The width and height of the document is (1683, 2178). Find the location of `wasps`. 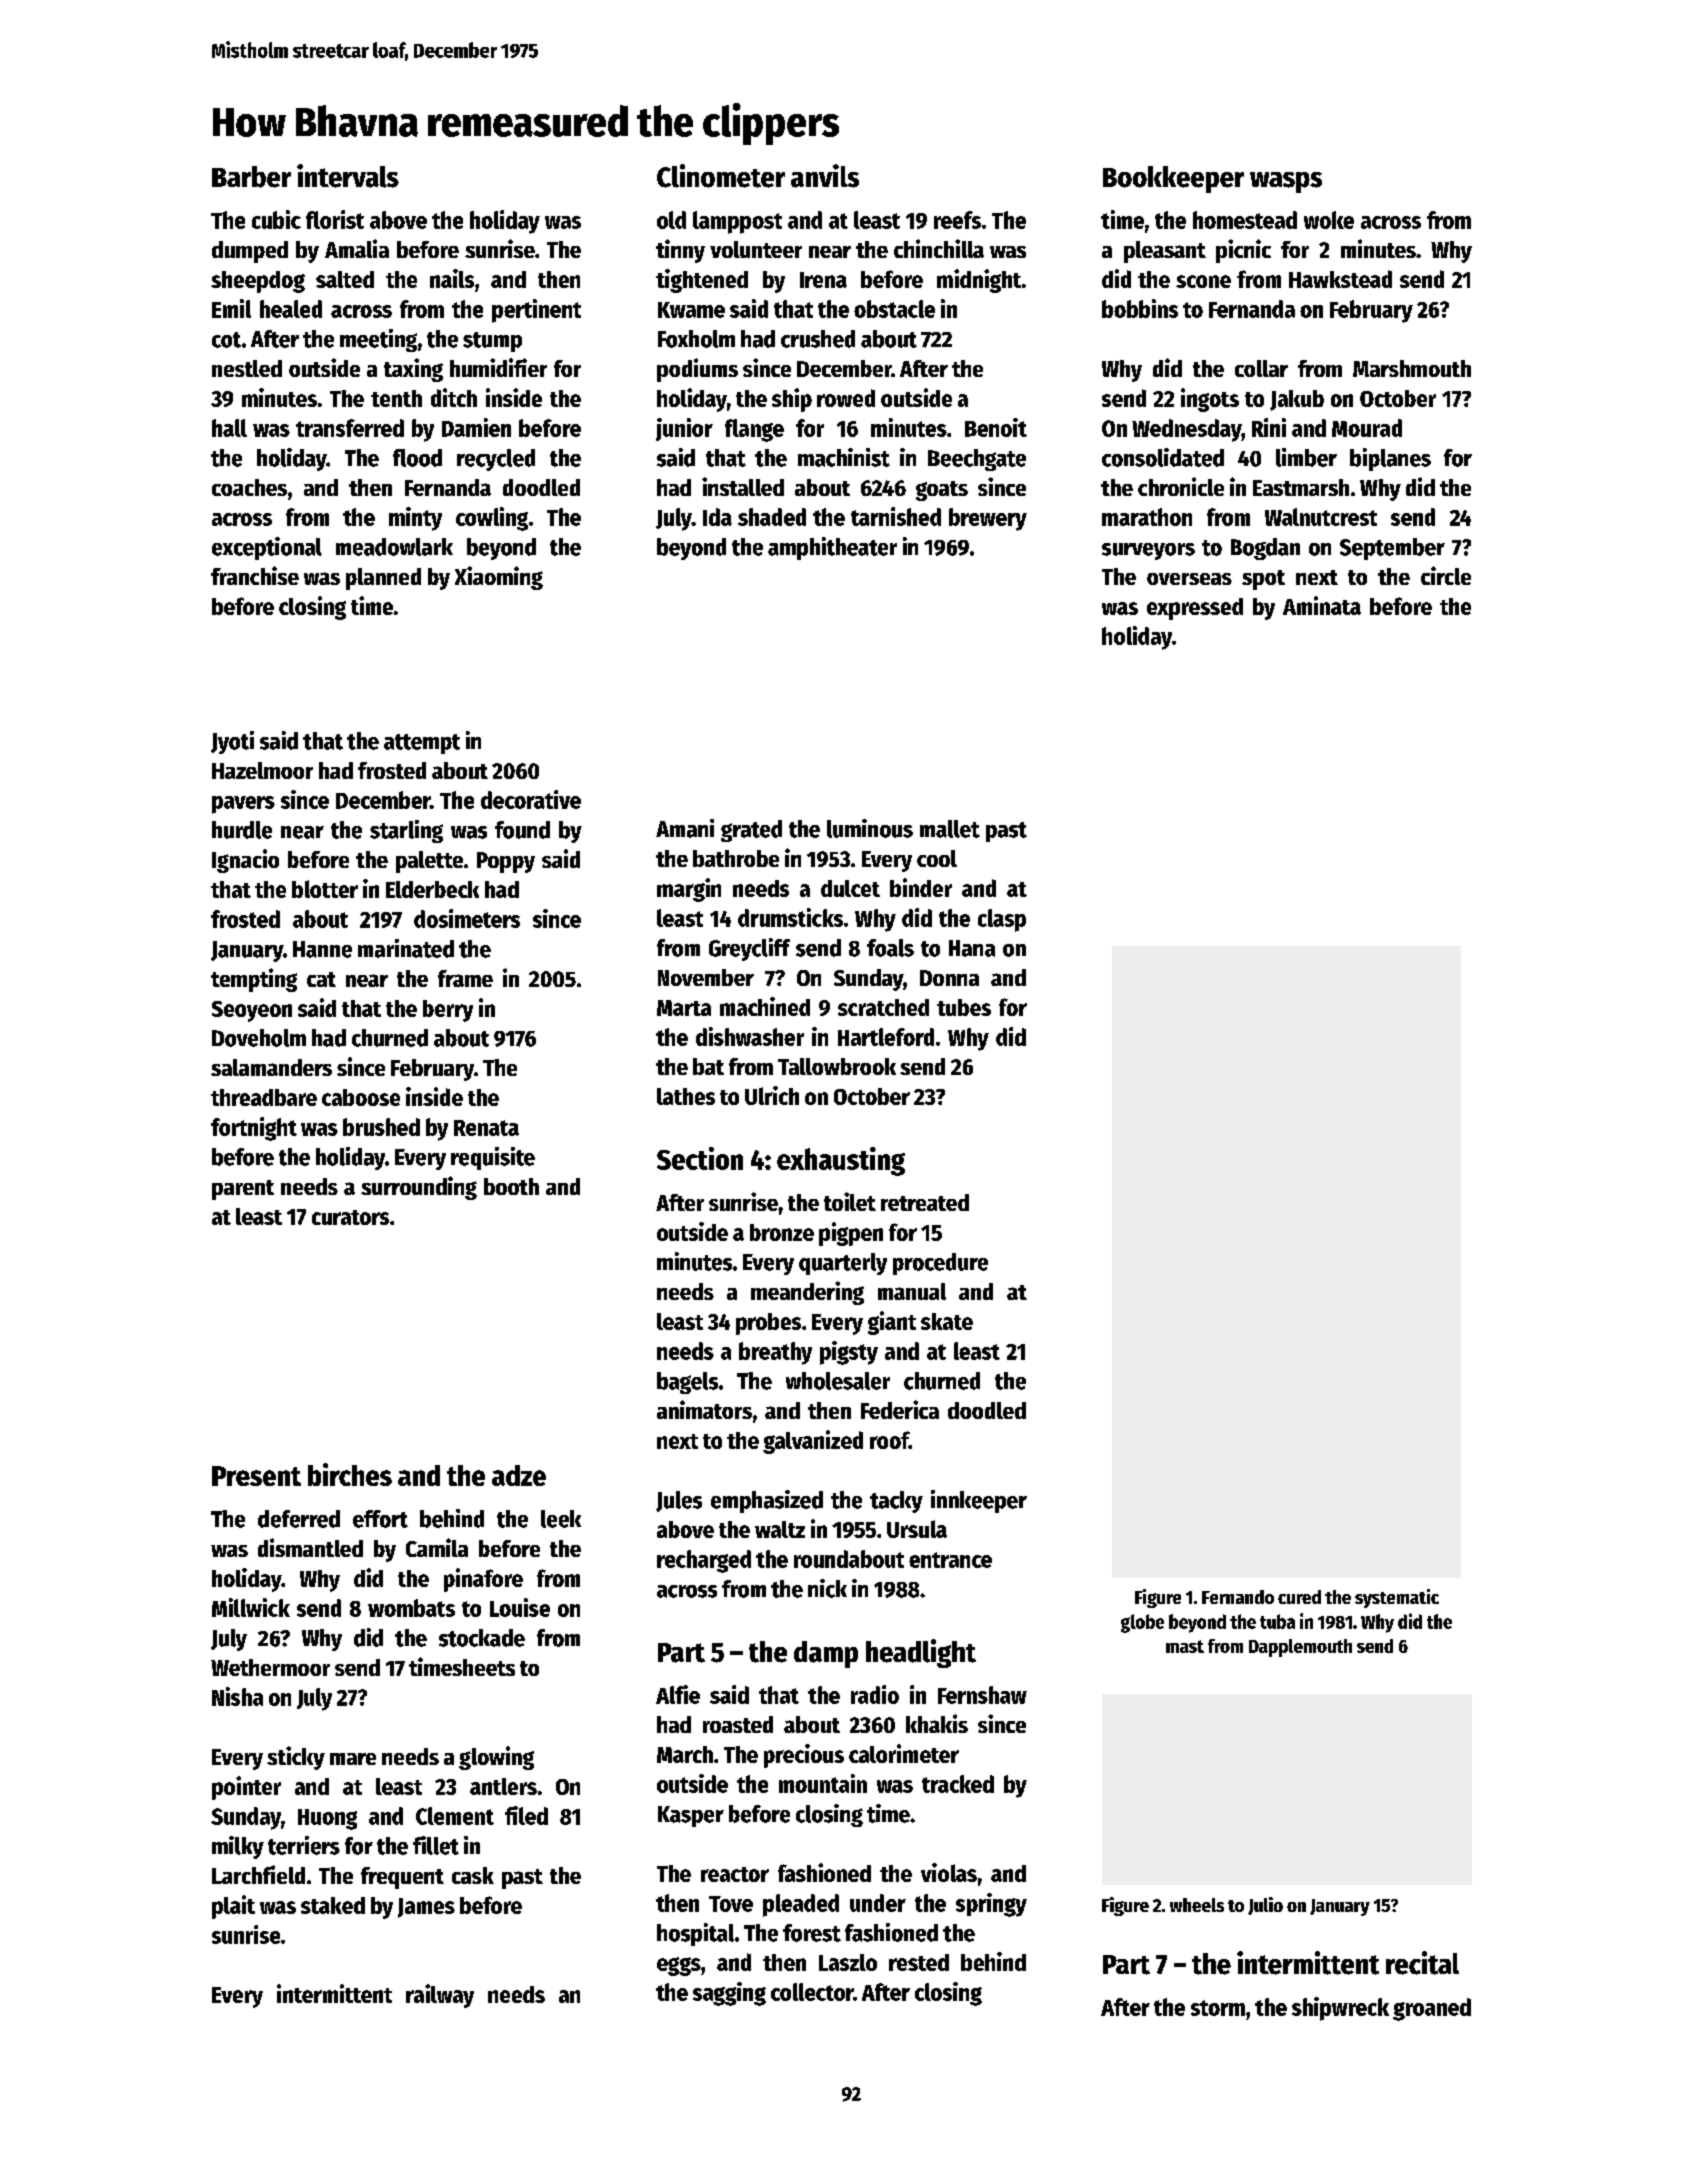

wasps is located at coordinates (1286, 182).
